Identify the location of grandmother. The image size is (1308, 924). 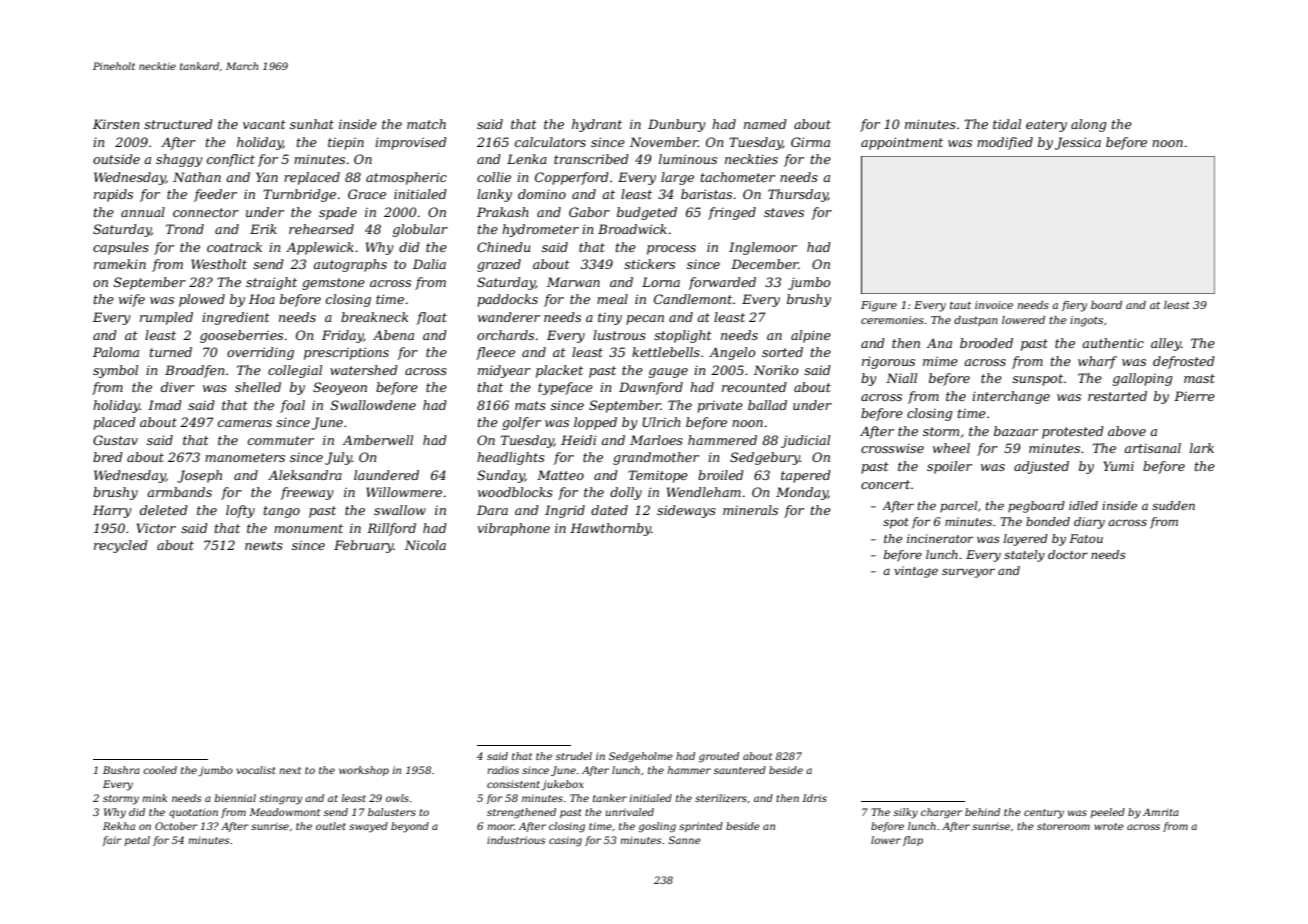
(656, 458).
